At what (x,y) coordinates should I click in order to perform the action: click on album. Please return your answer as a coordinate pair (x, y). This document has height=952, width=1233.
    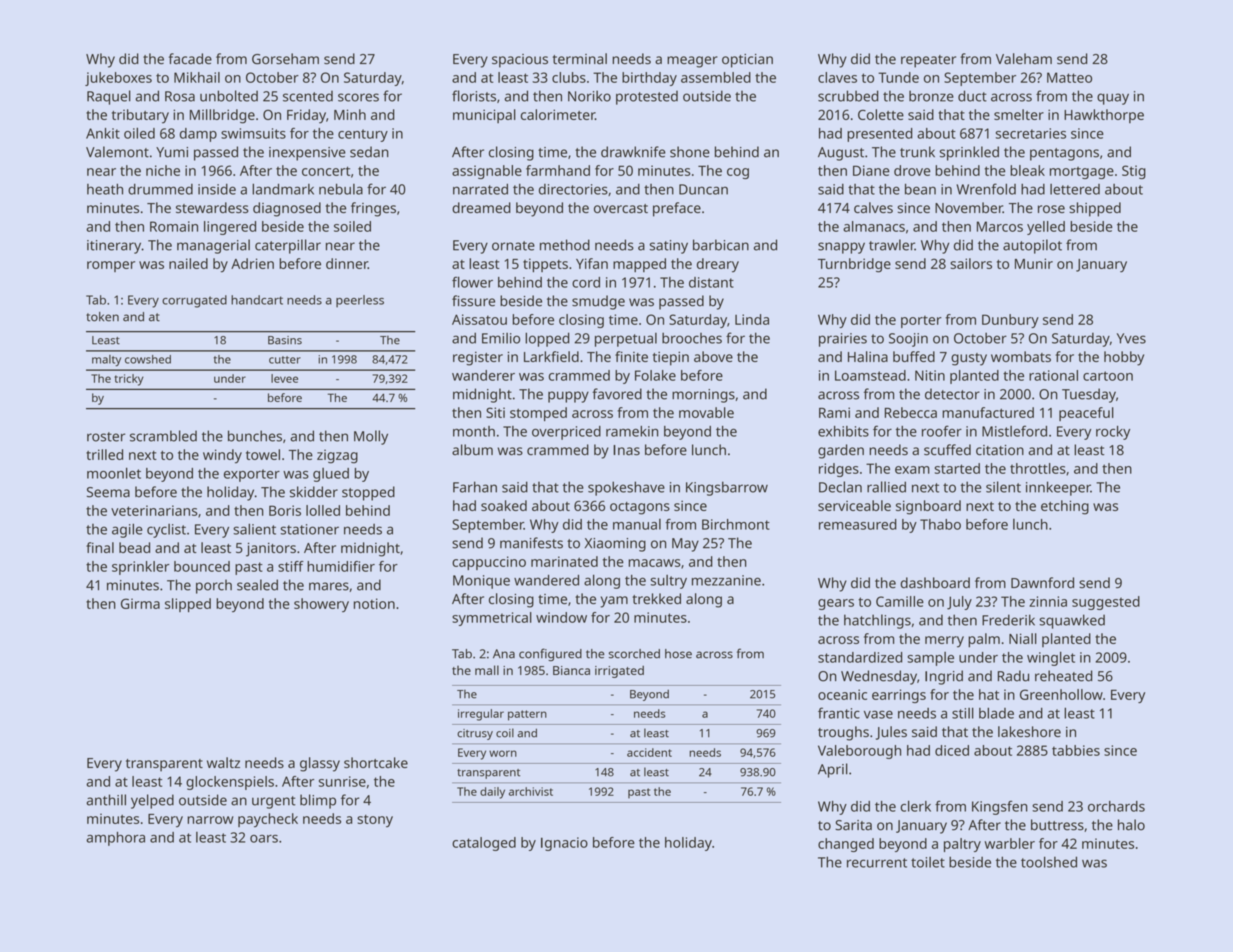
    Looking at the image, I should click on (472, 450).
